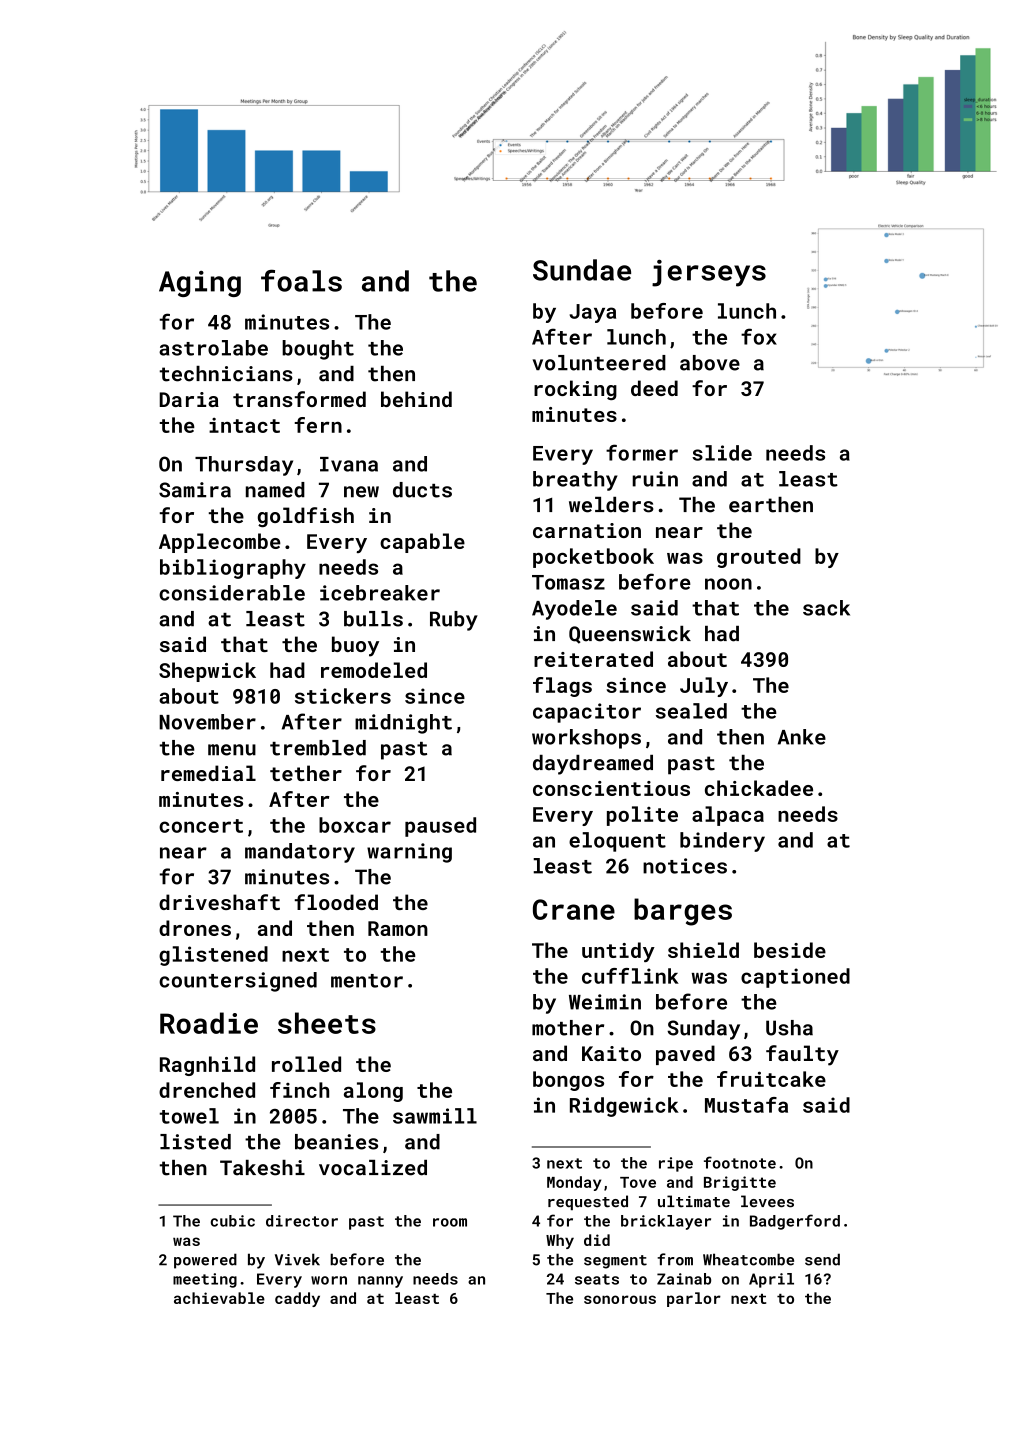 This page has width=1021, height=1451. Describe the element at coordinates (205, 1261) in the page. I see `powered` at that location.
